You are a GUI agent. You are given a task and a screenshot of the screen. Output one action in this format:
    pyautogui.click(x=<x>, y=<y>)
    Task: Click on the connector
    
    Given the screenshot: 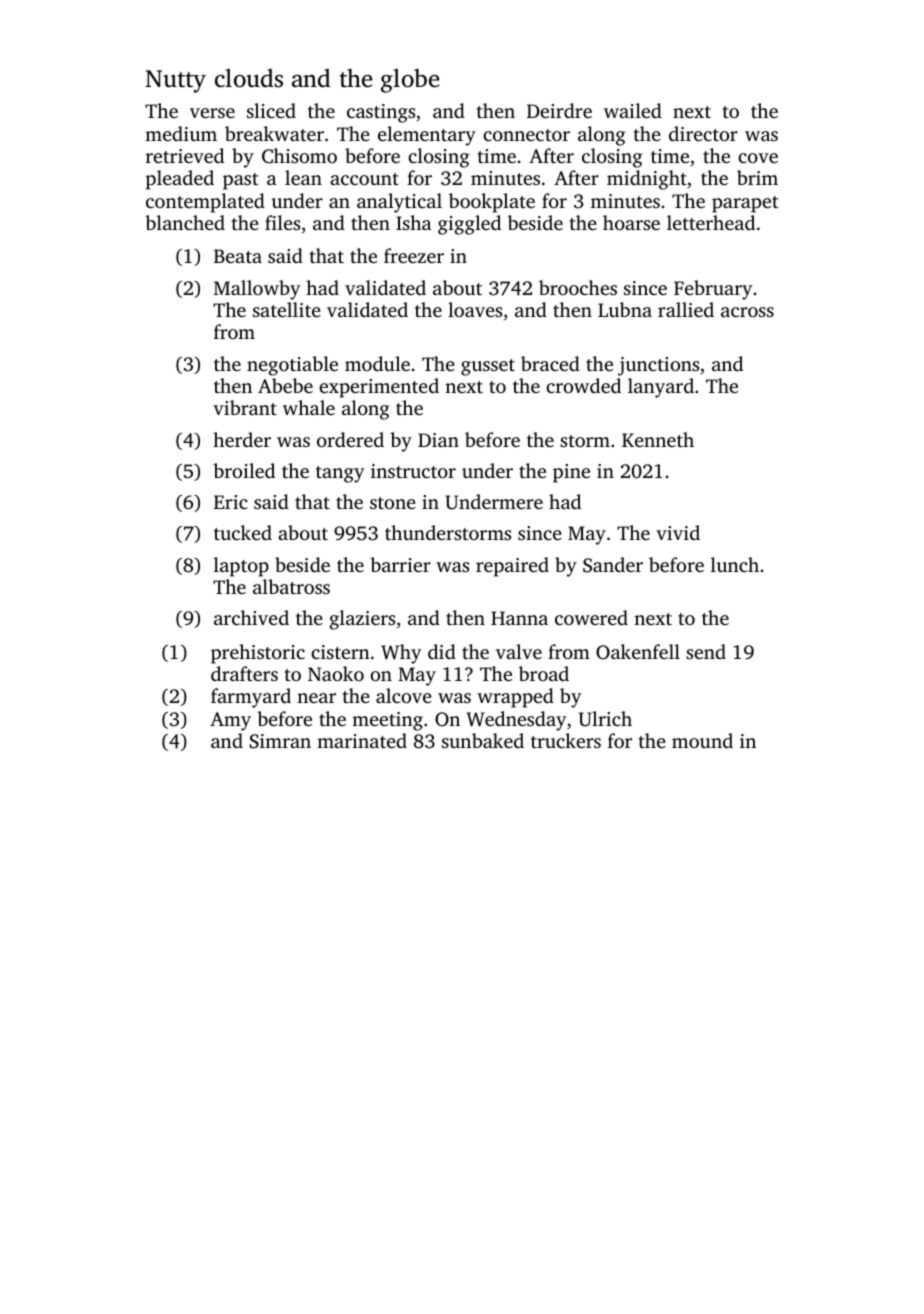 What is the action you would take?
    pyautogui.click(x=526, y=135)
